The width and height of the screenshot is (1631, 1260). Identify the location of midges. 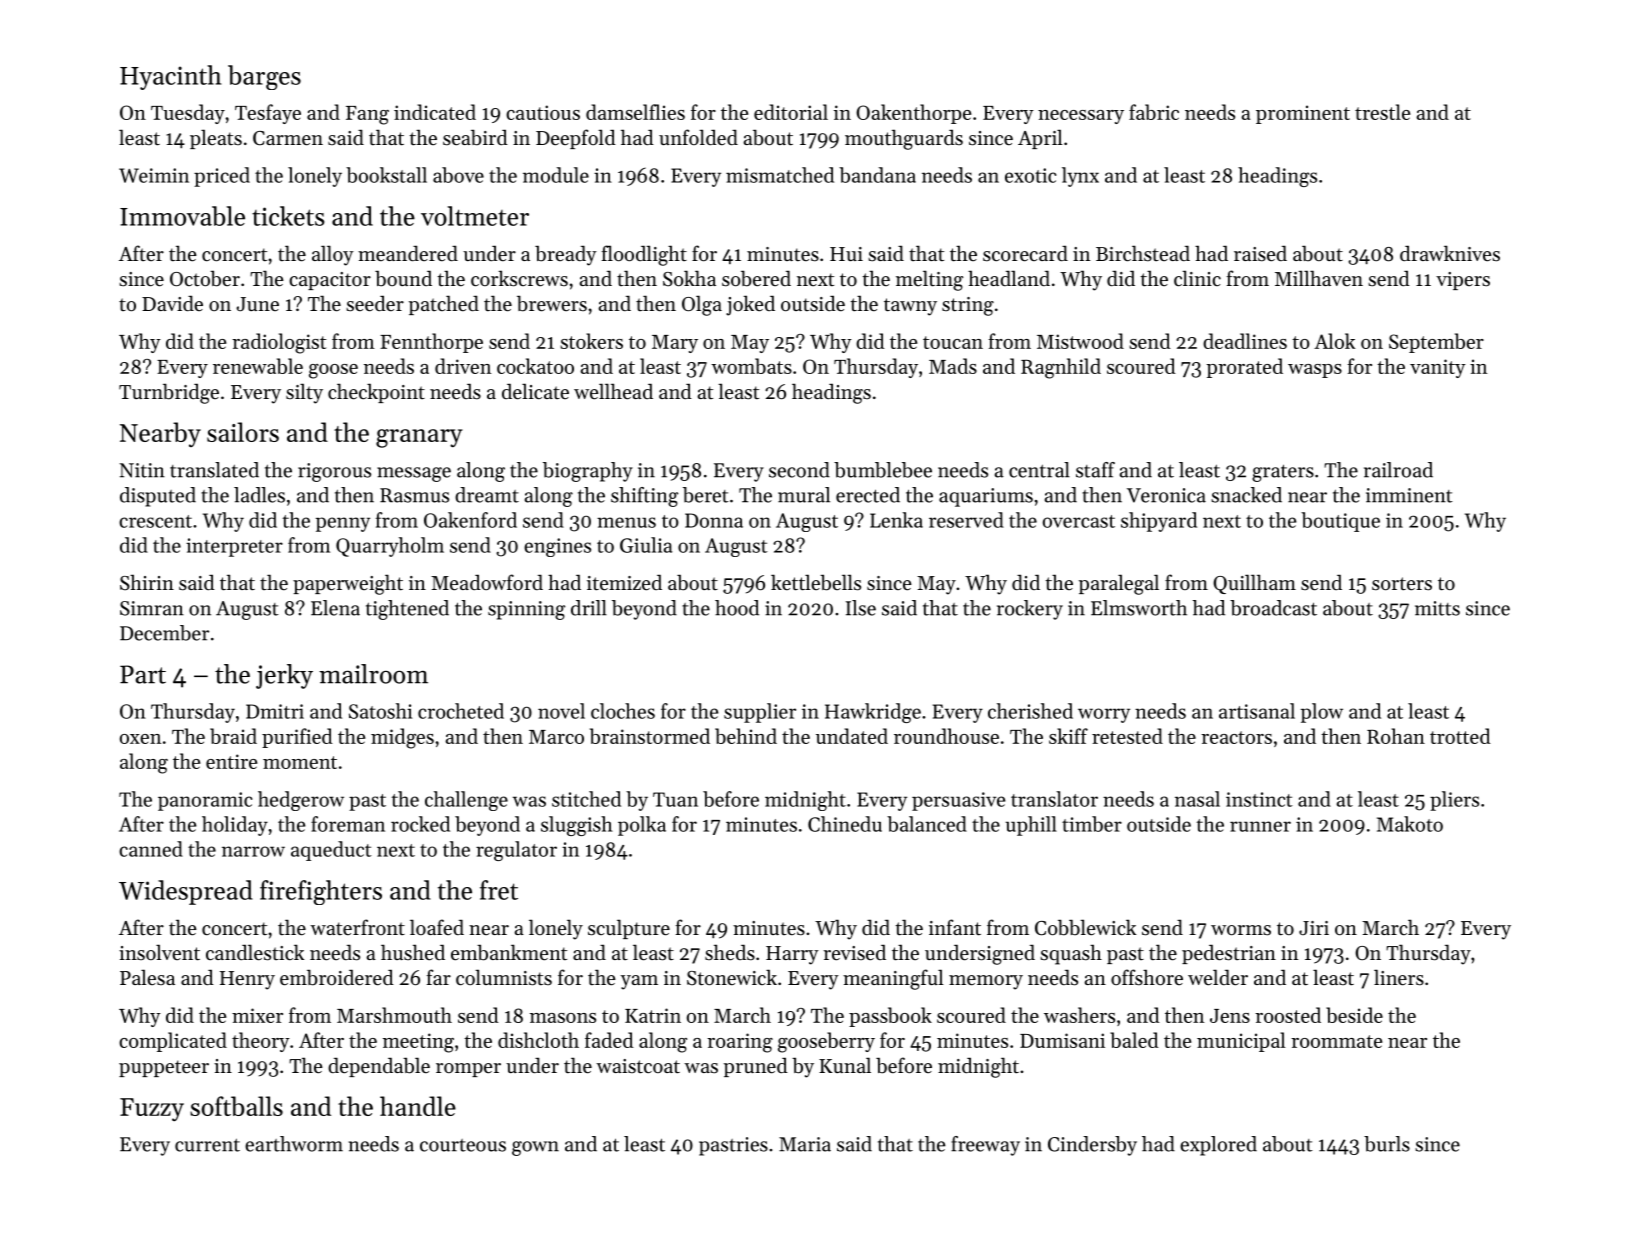
(402, 738).
